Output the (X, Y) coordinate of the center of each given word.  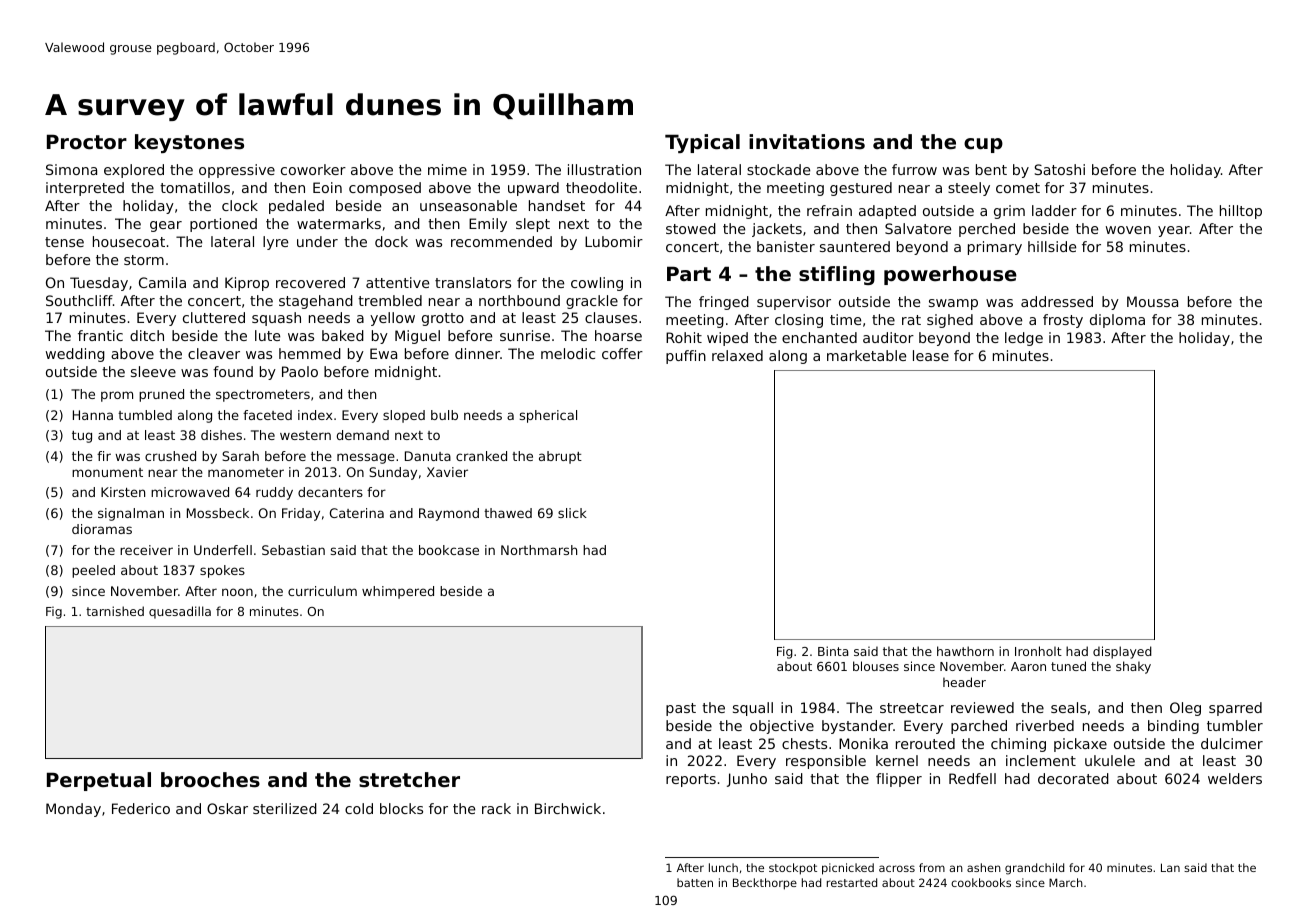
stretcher (409, 780)
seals (1068, 707)
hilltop (1241, 212)
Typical (702, 143)
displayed (1122, 652)
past (681, 709)
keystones (189, 143)
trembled (390, 300)
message (366, 458)
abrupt (560, 457)
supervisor (794, 303)
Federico (141, 808)
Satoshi (1059, 169)
